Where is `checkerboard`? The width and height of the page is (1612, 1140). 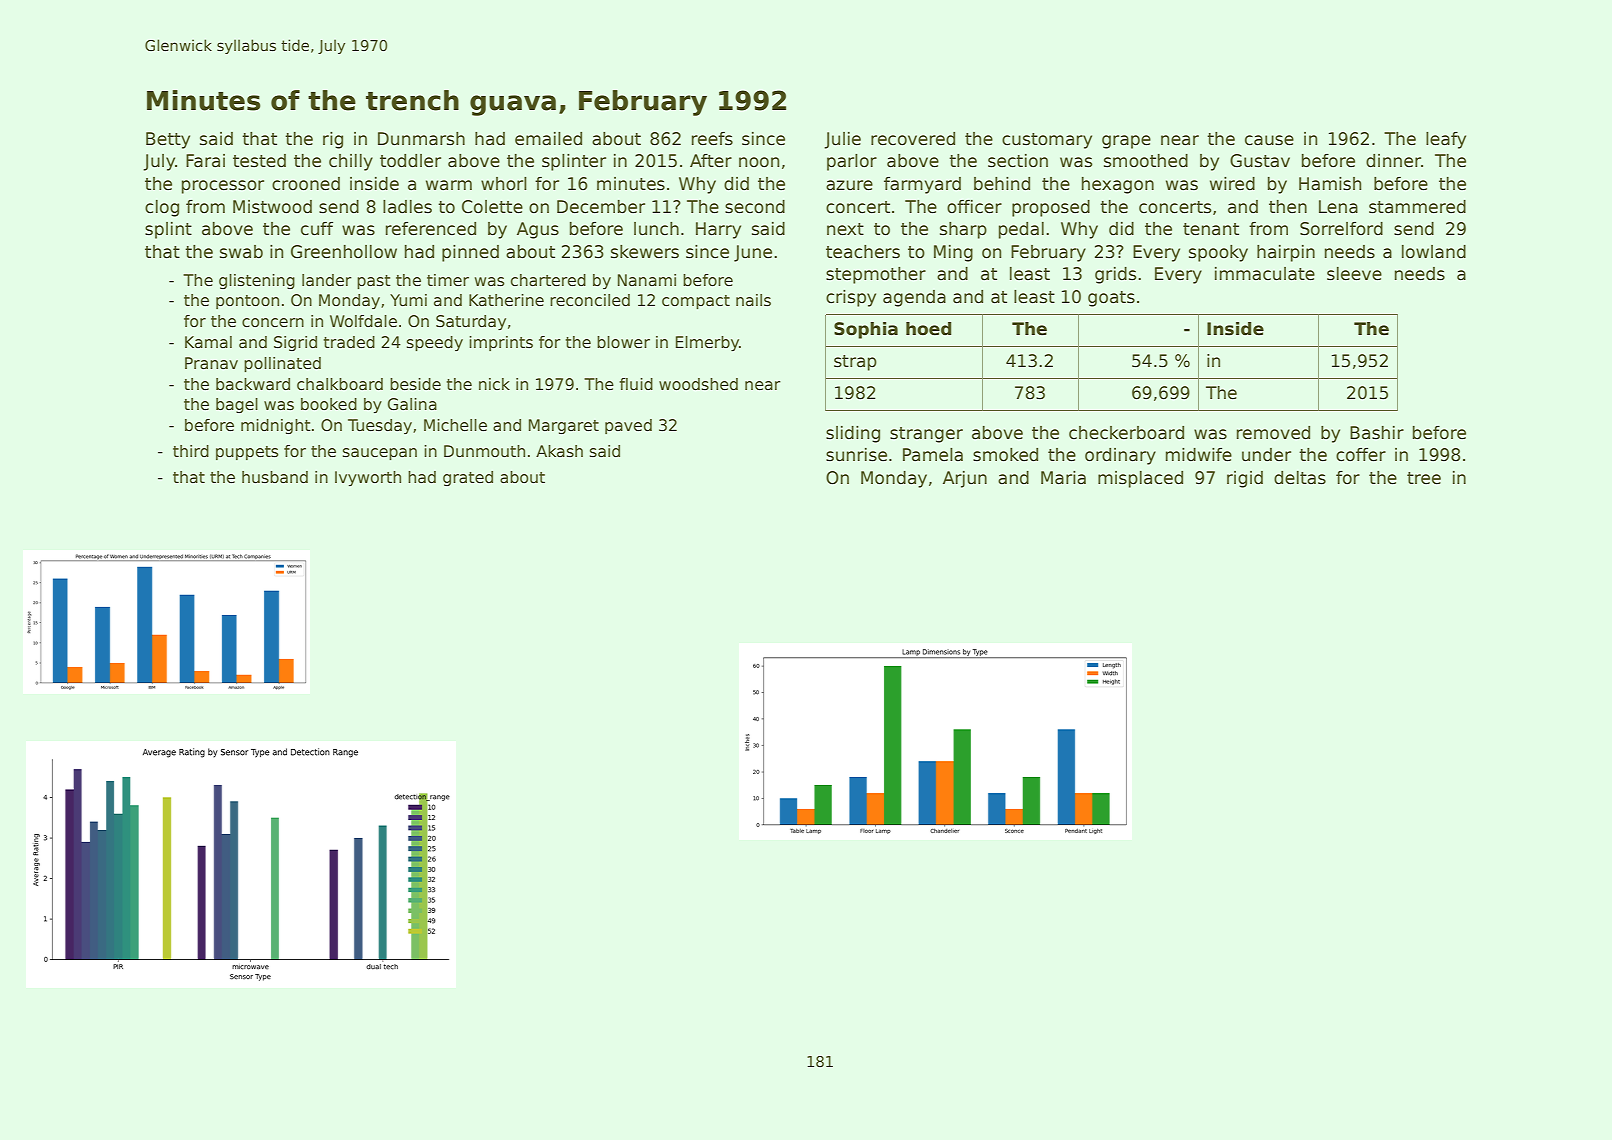
checkerboard is located at coordinates (1126, 433).
